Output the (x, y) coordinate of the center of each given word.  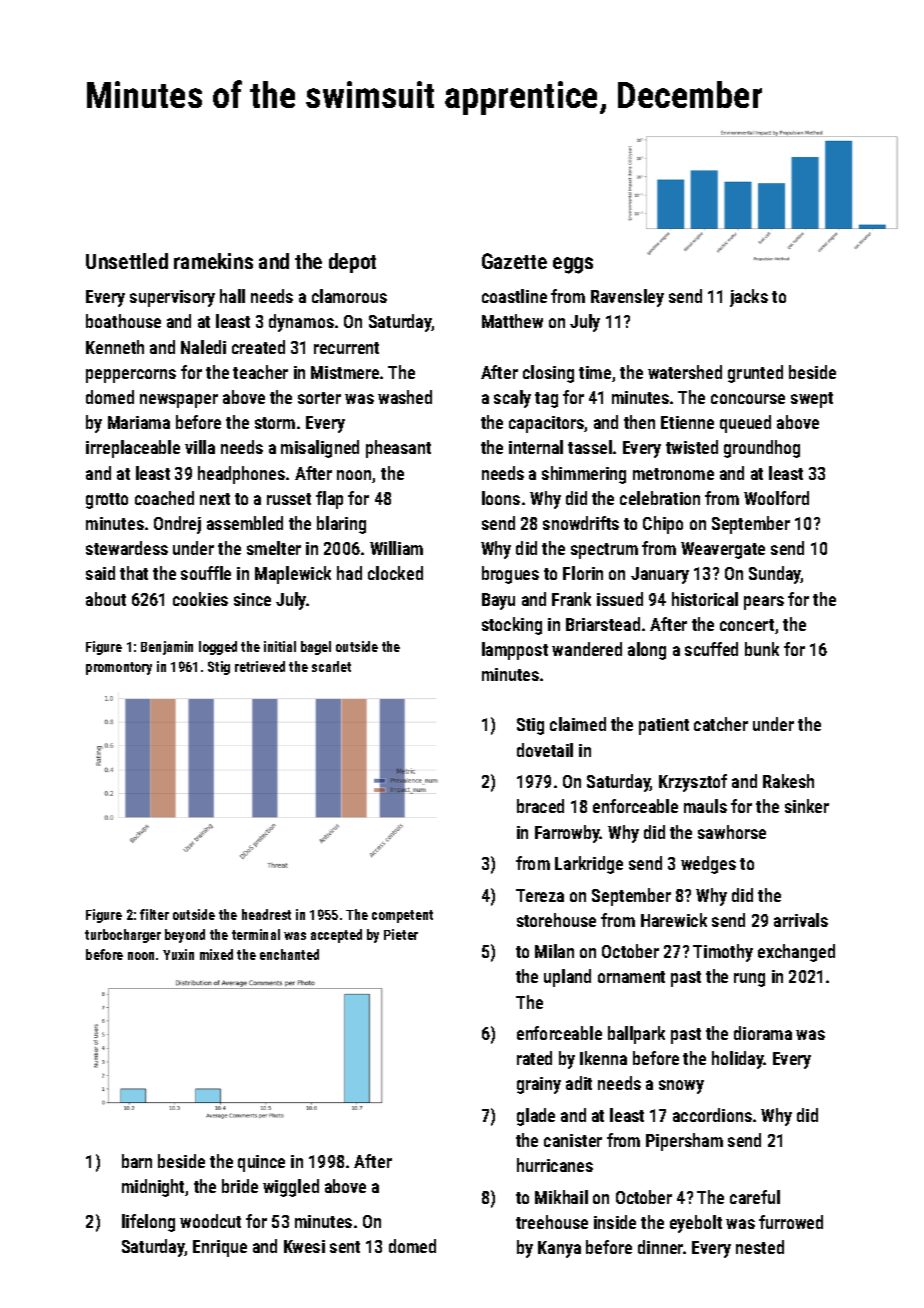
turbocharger (123, 936)
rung (749, 980)
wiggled (291, 1188)
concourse (748, 399)
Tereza (540, 895)
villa (200, 447)
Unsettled (127, 261)
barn (137, 1161)
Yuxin (178, 954)
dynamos (301, 323)
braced (540, 806)
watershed (685, 372)
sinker (807, 806)
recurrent (346, 348)
